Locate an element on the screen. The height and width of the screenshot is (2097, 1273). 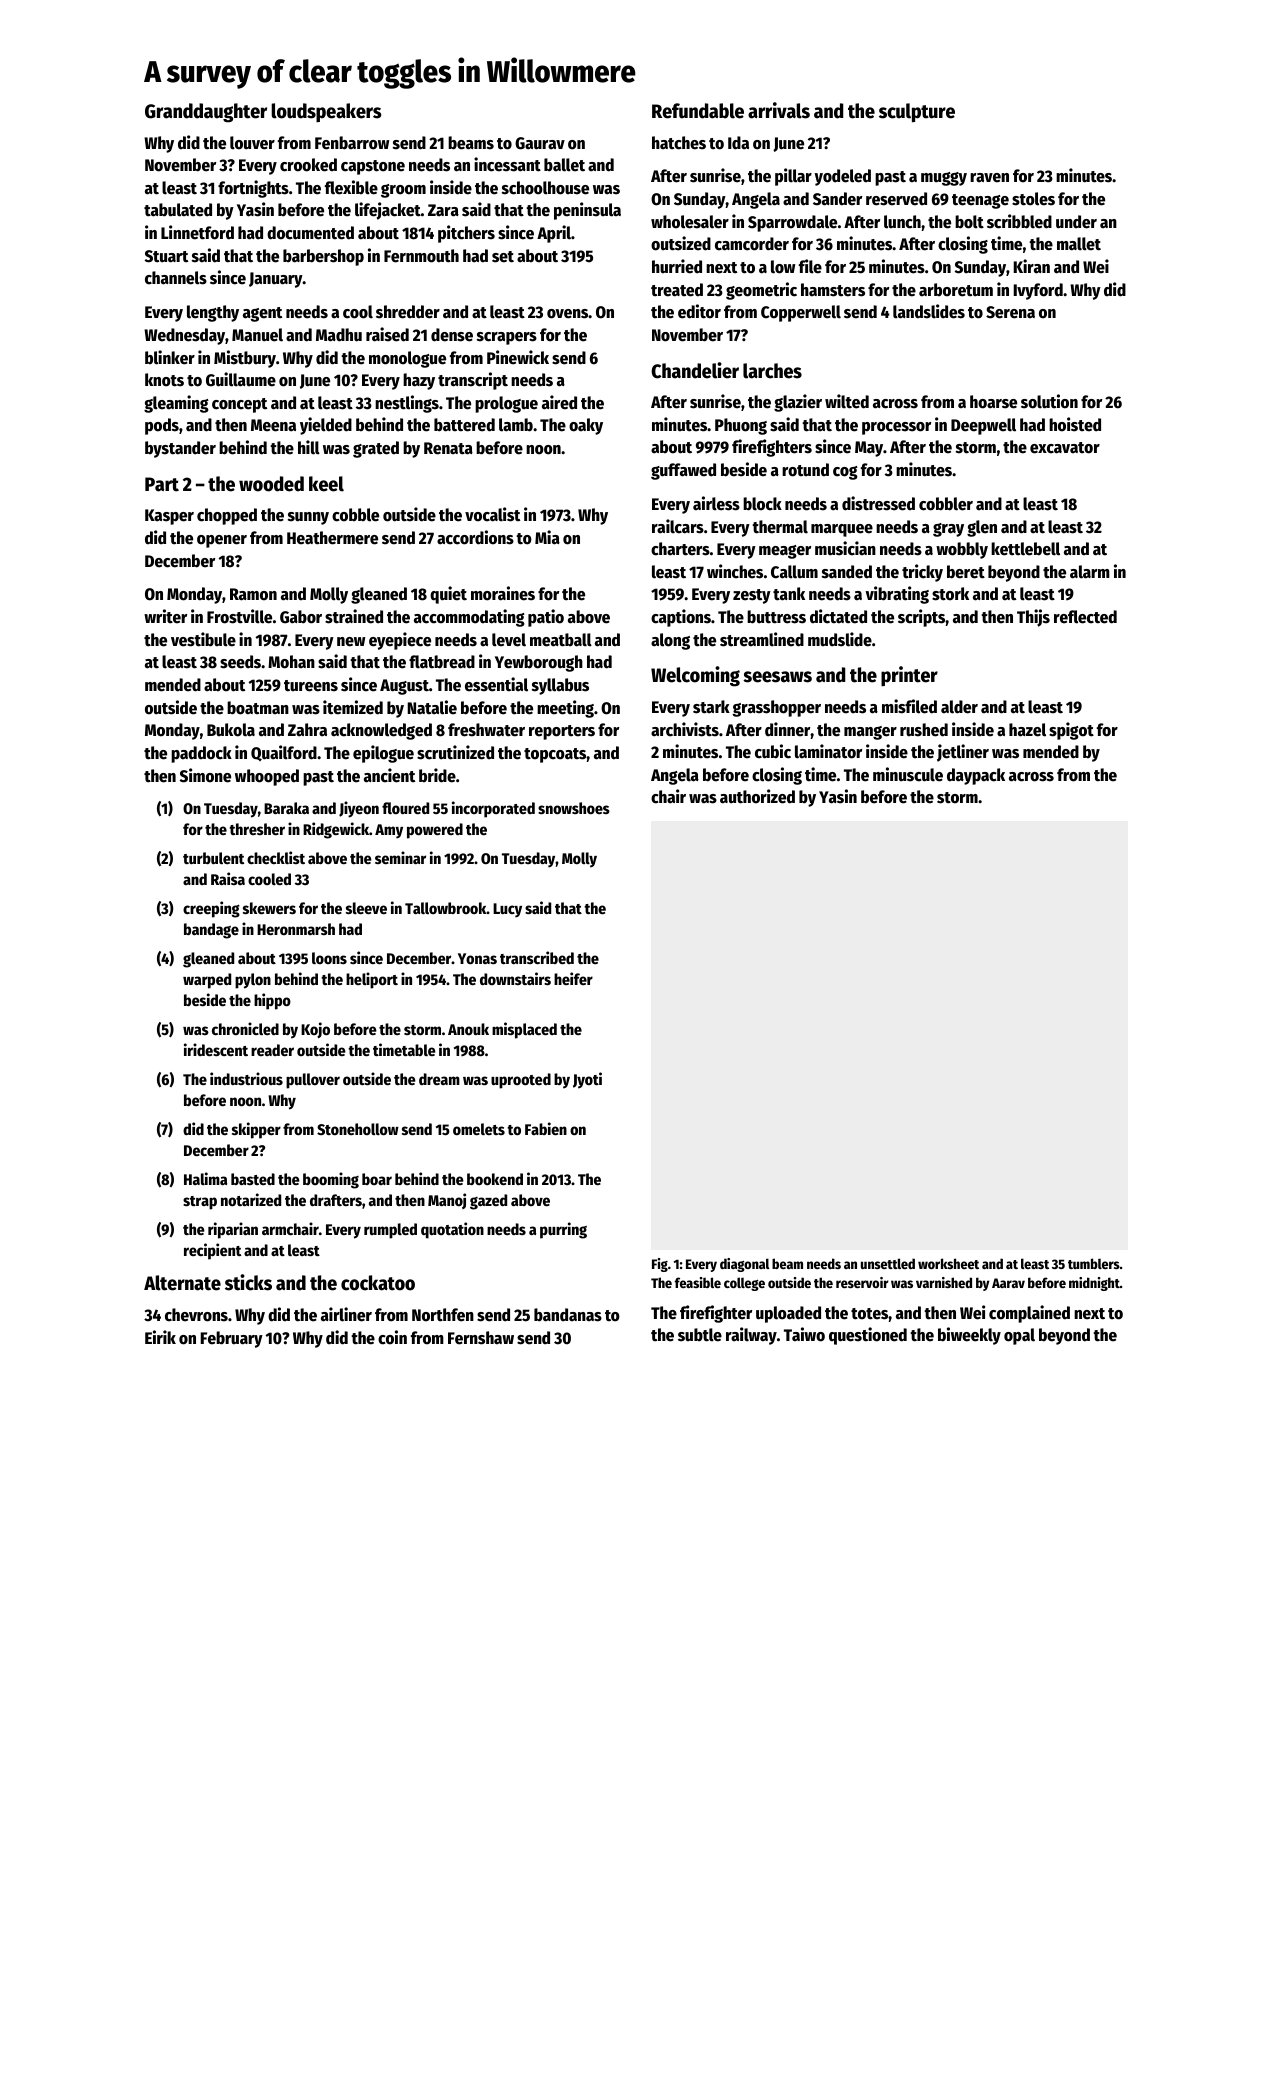
Aarav is located at coordinates (1008, 1283).
